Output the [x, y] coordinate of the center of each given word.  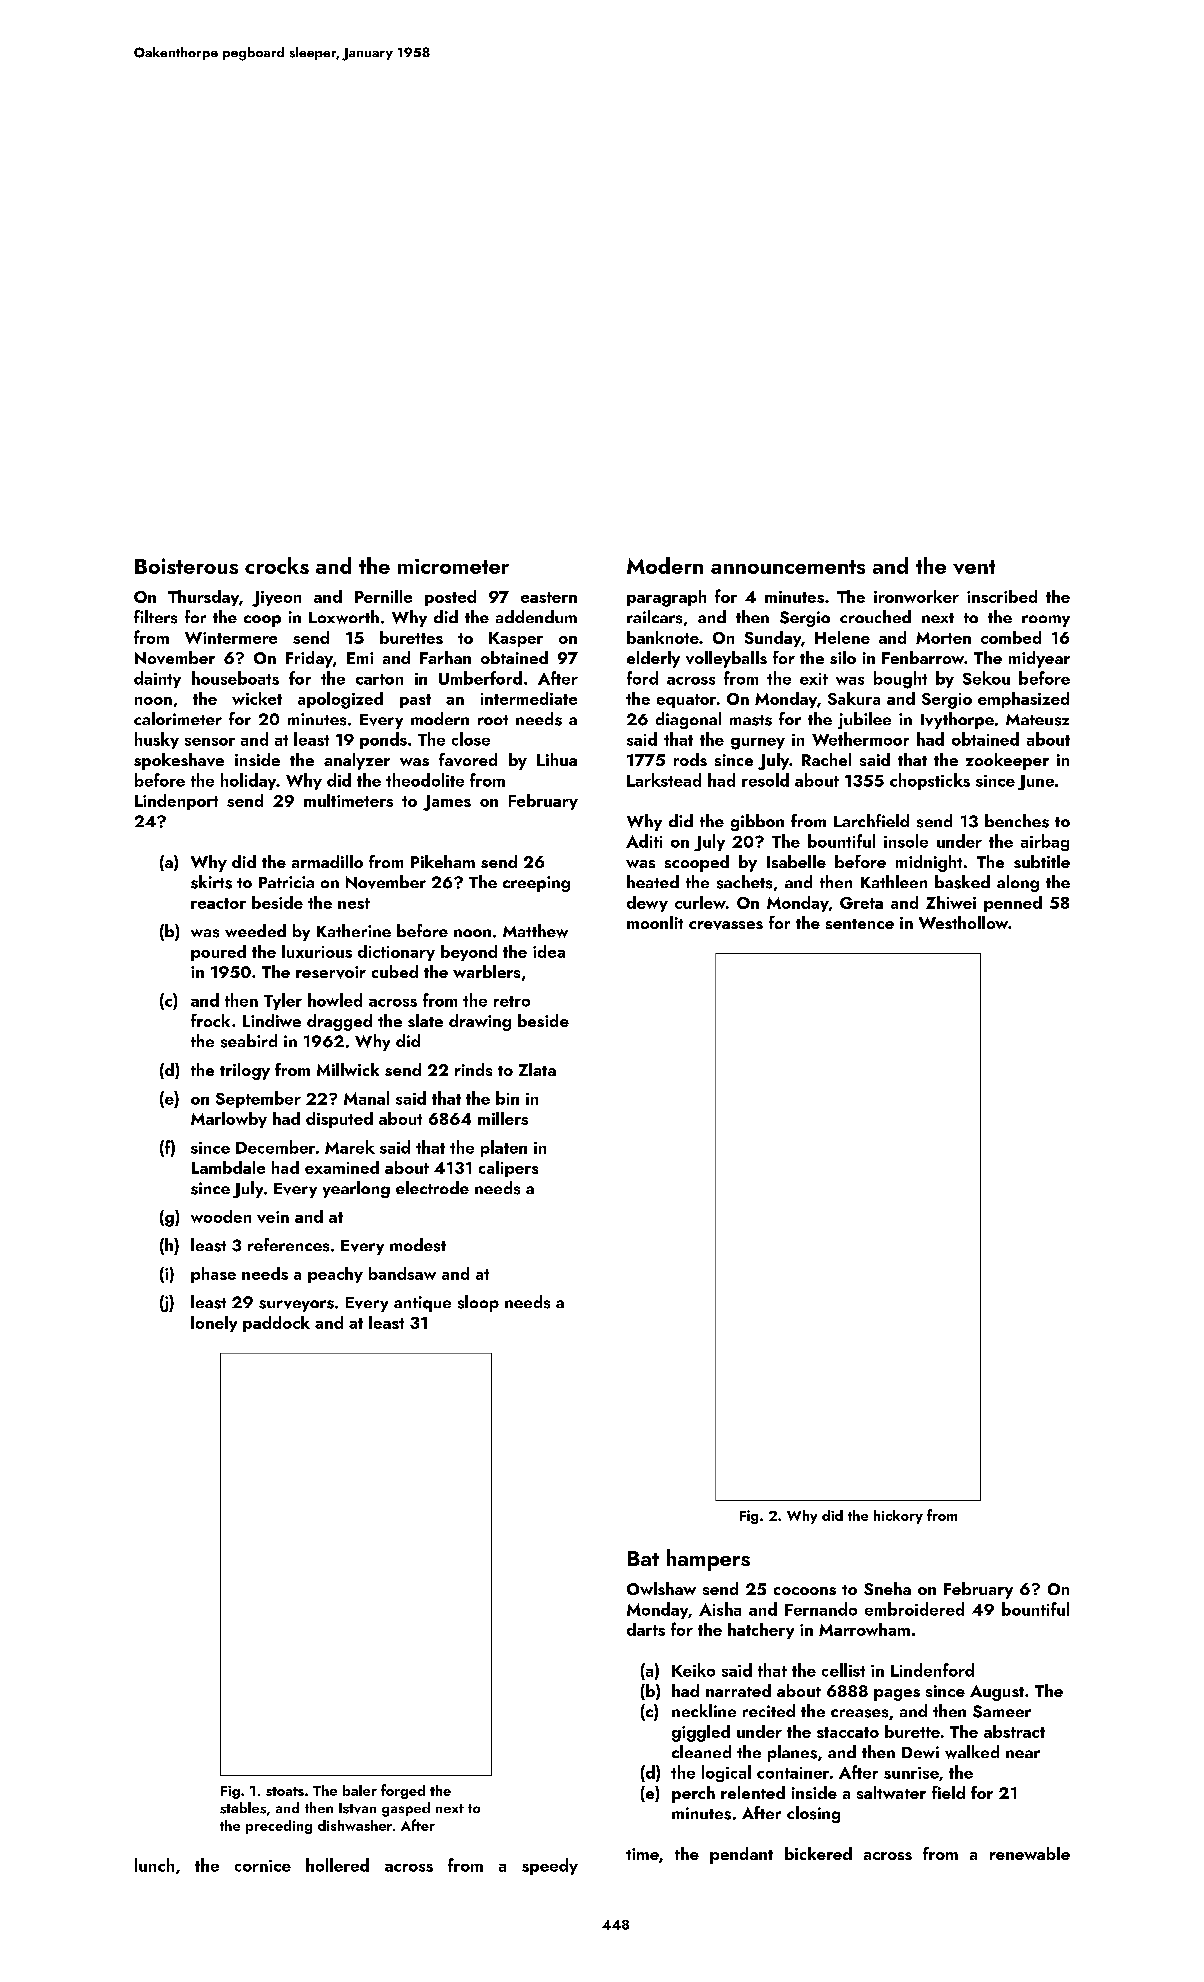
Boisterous [186, 566]
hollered [337, 1865]
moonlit [655, 922]
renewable [1030, 1853]
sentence [860, 924]
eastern [549, 597]
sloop [478, 1303]
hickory [898, 1517]
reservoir [331, 972]
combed [1011, 637]
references [288, 1245]
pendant [741, 1855]
